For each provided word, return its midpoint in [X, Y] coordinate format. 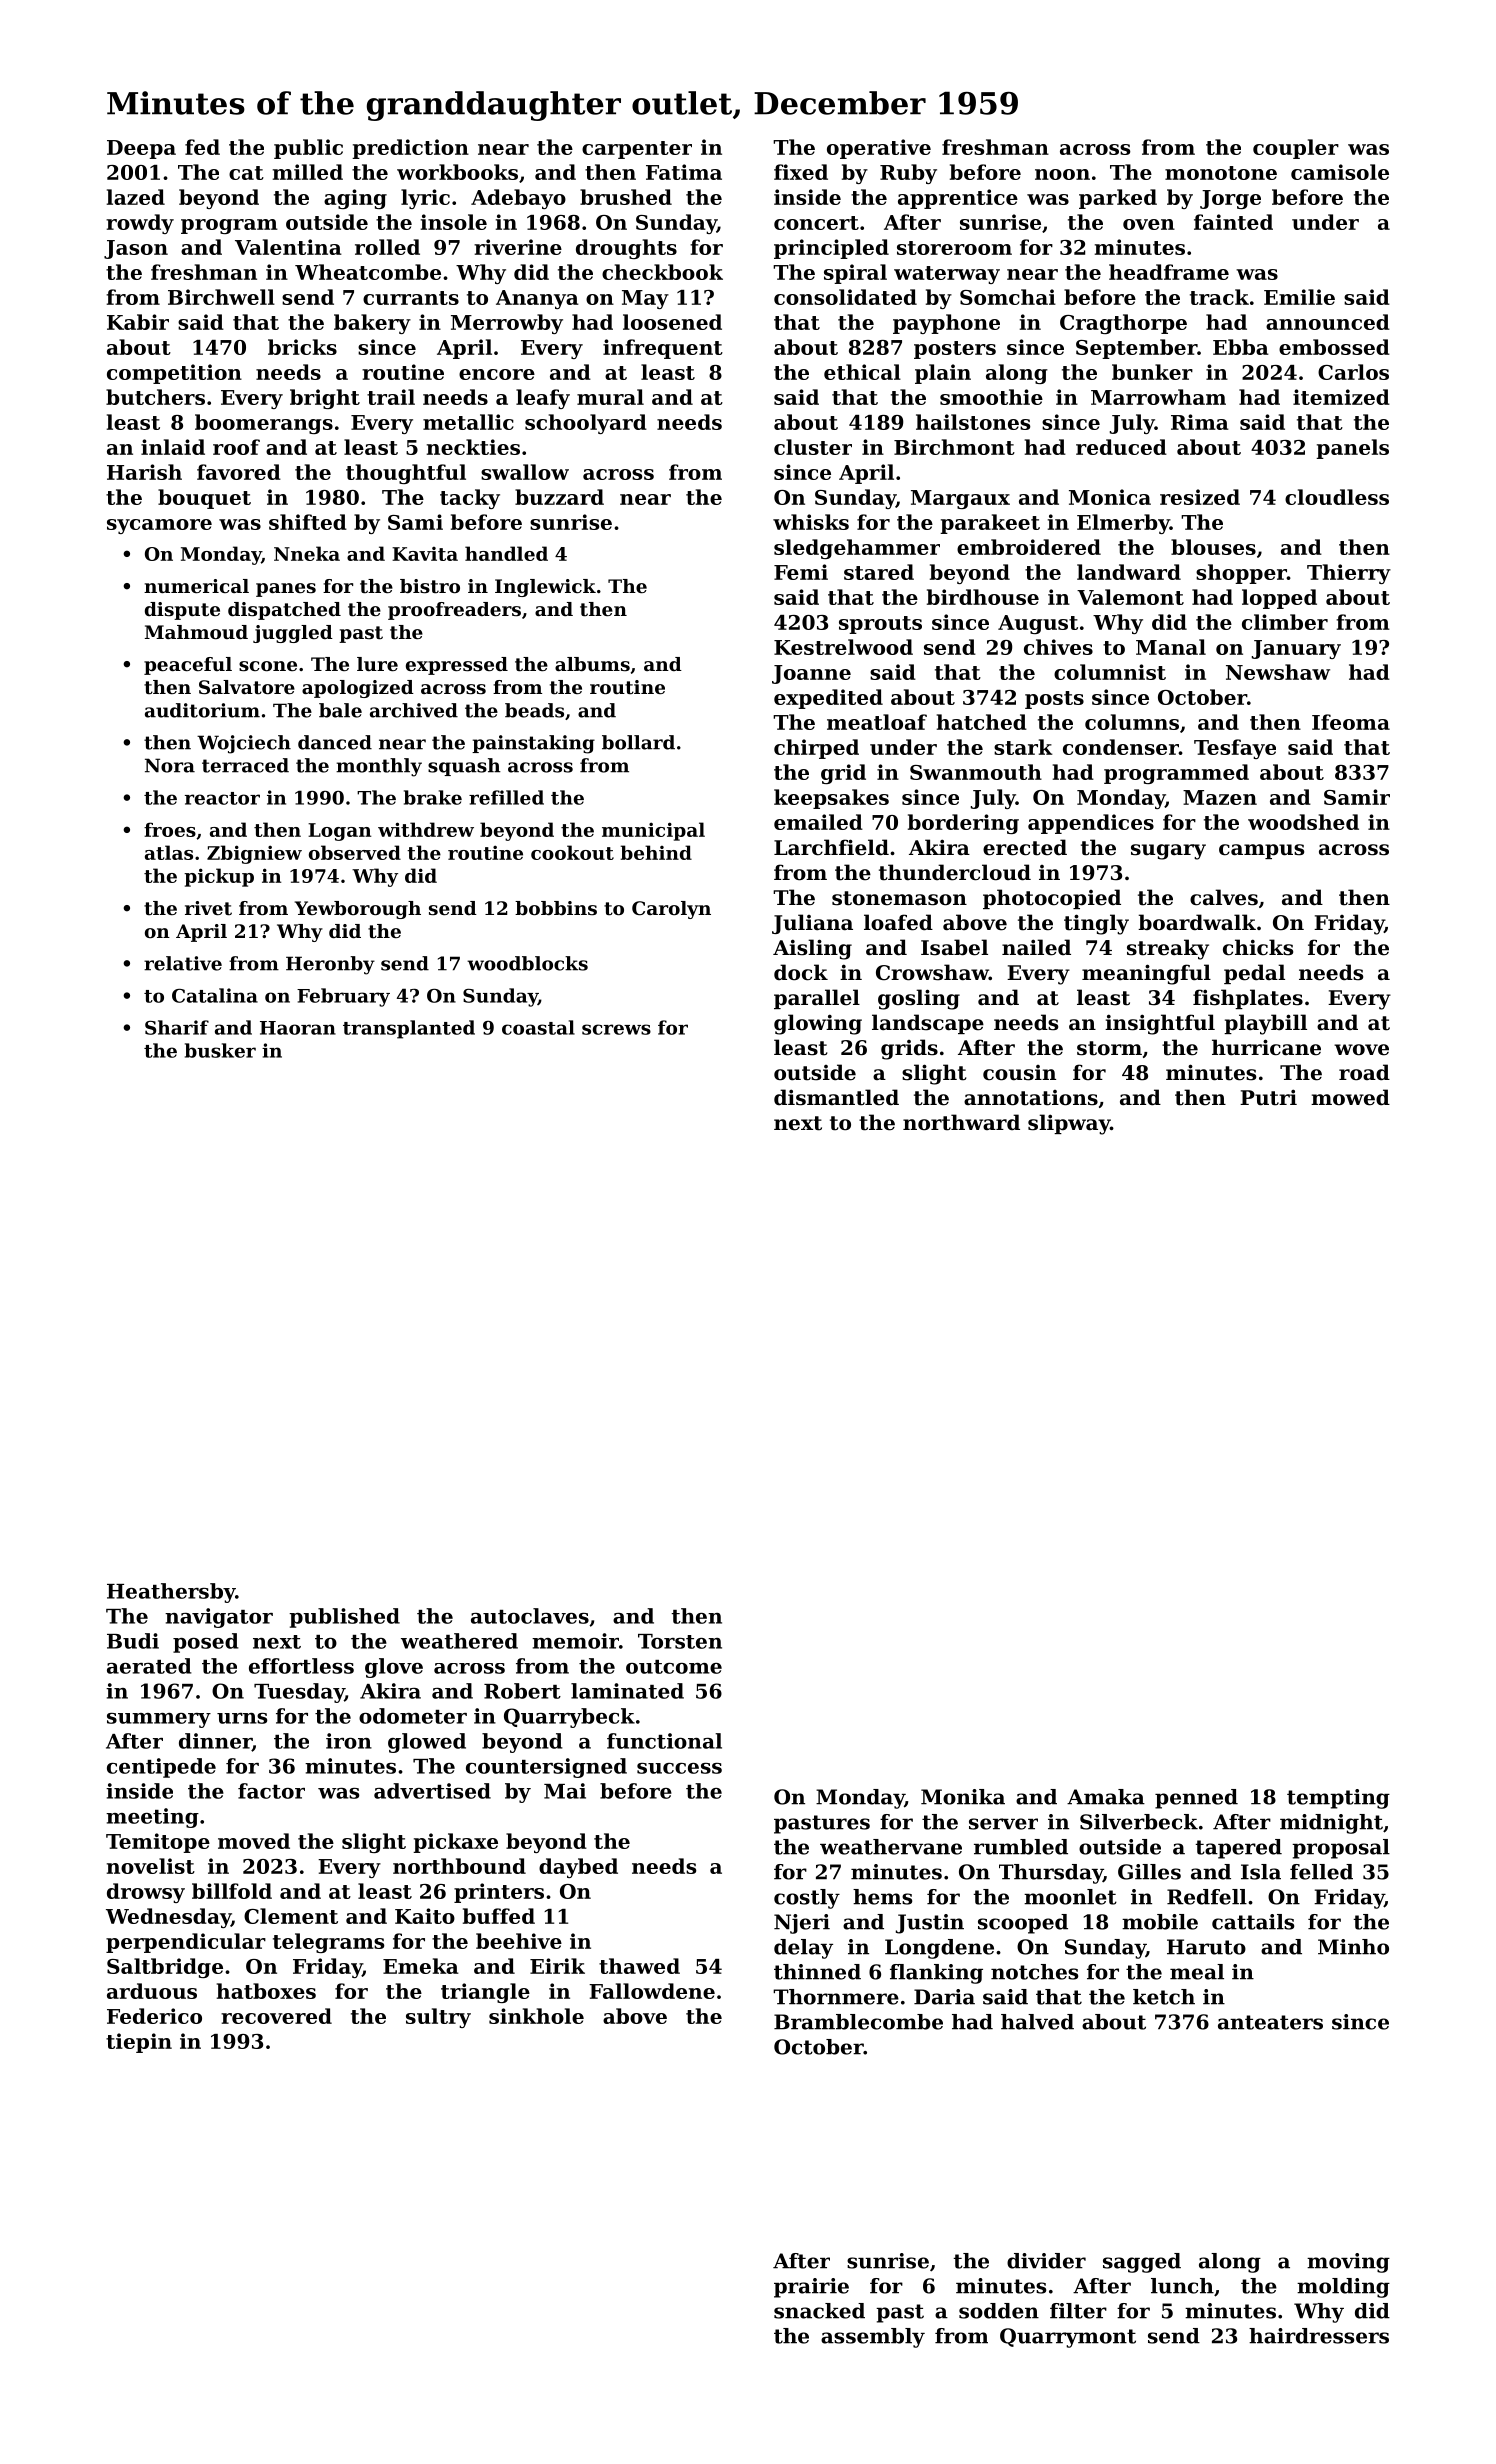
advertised [432, 1791]
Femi [801, 572]
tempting [1338, 1799]
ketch [1164, 1997]
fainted [1233, 222]
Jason [136, 249]
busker [220, 1050]
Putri [1268, 1097]
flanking [936, 1974]
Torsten [680, 1641]
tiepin [139, 2043]
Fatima [684, 172]
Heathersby [171, 1593]
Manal [1171, 647]
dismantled [836, 1097]
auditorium [202, 710]
